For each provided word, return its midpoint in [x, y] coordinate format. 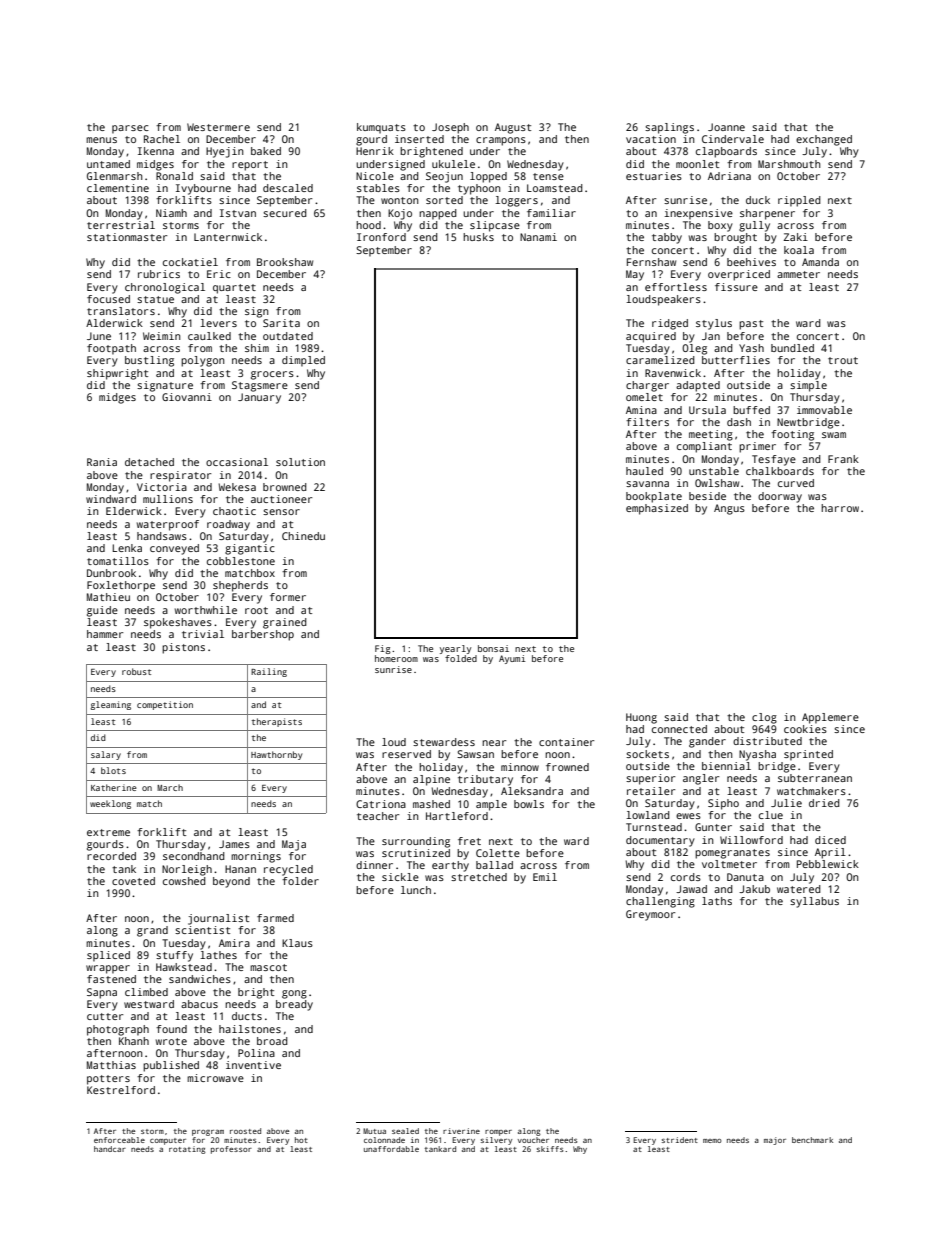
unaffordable [391, 1149]
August [513, 128]
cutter [105, 1016]
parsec [130, 129]
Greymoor [650, 915]
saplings [669, 128]
